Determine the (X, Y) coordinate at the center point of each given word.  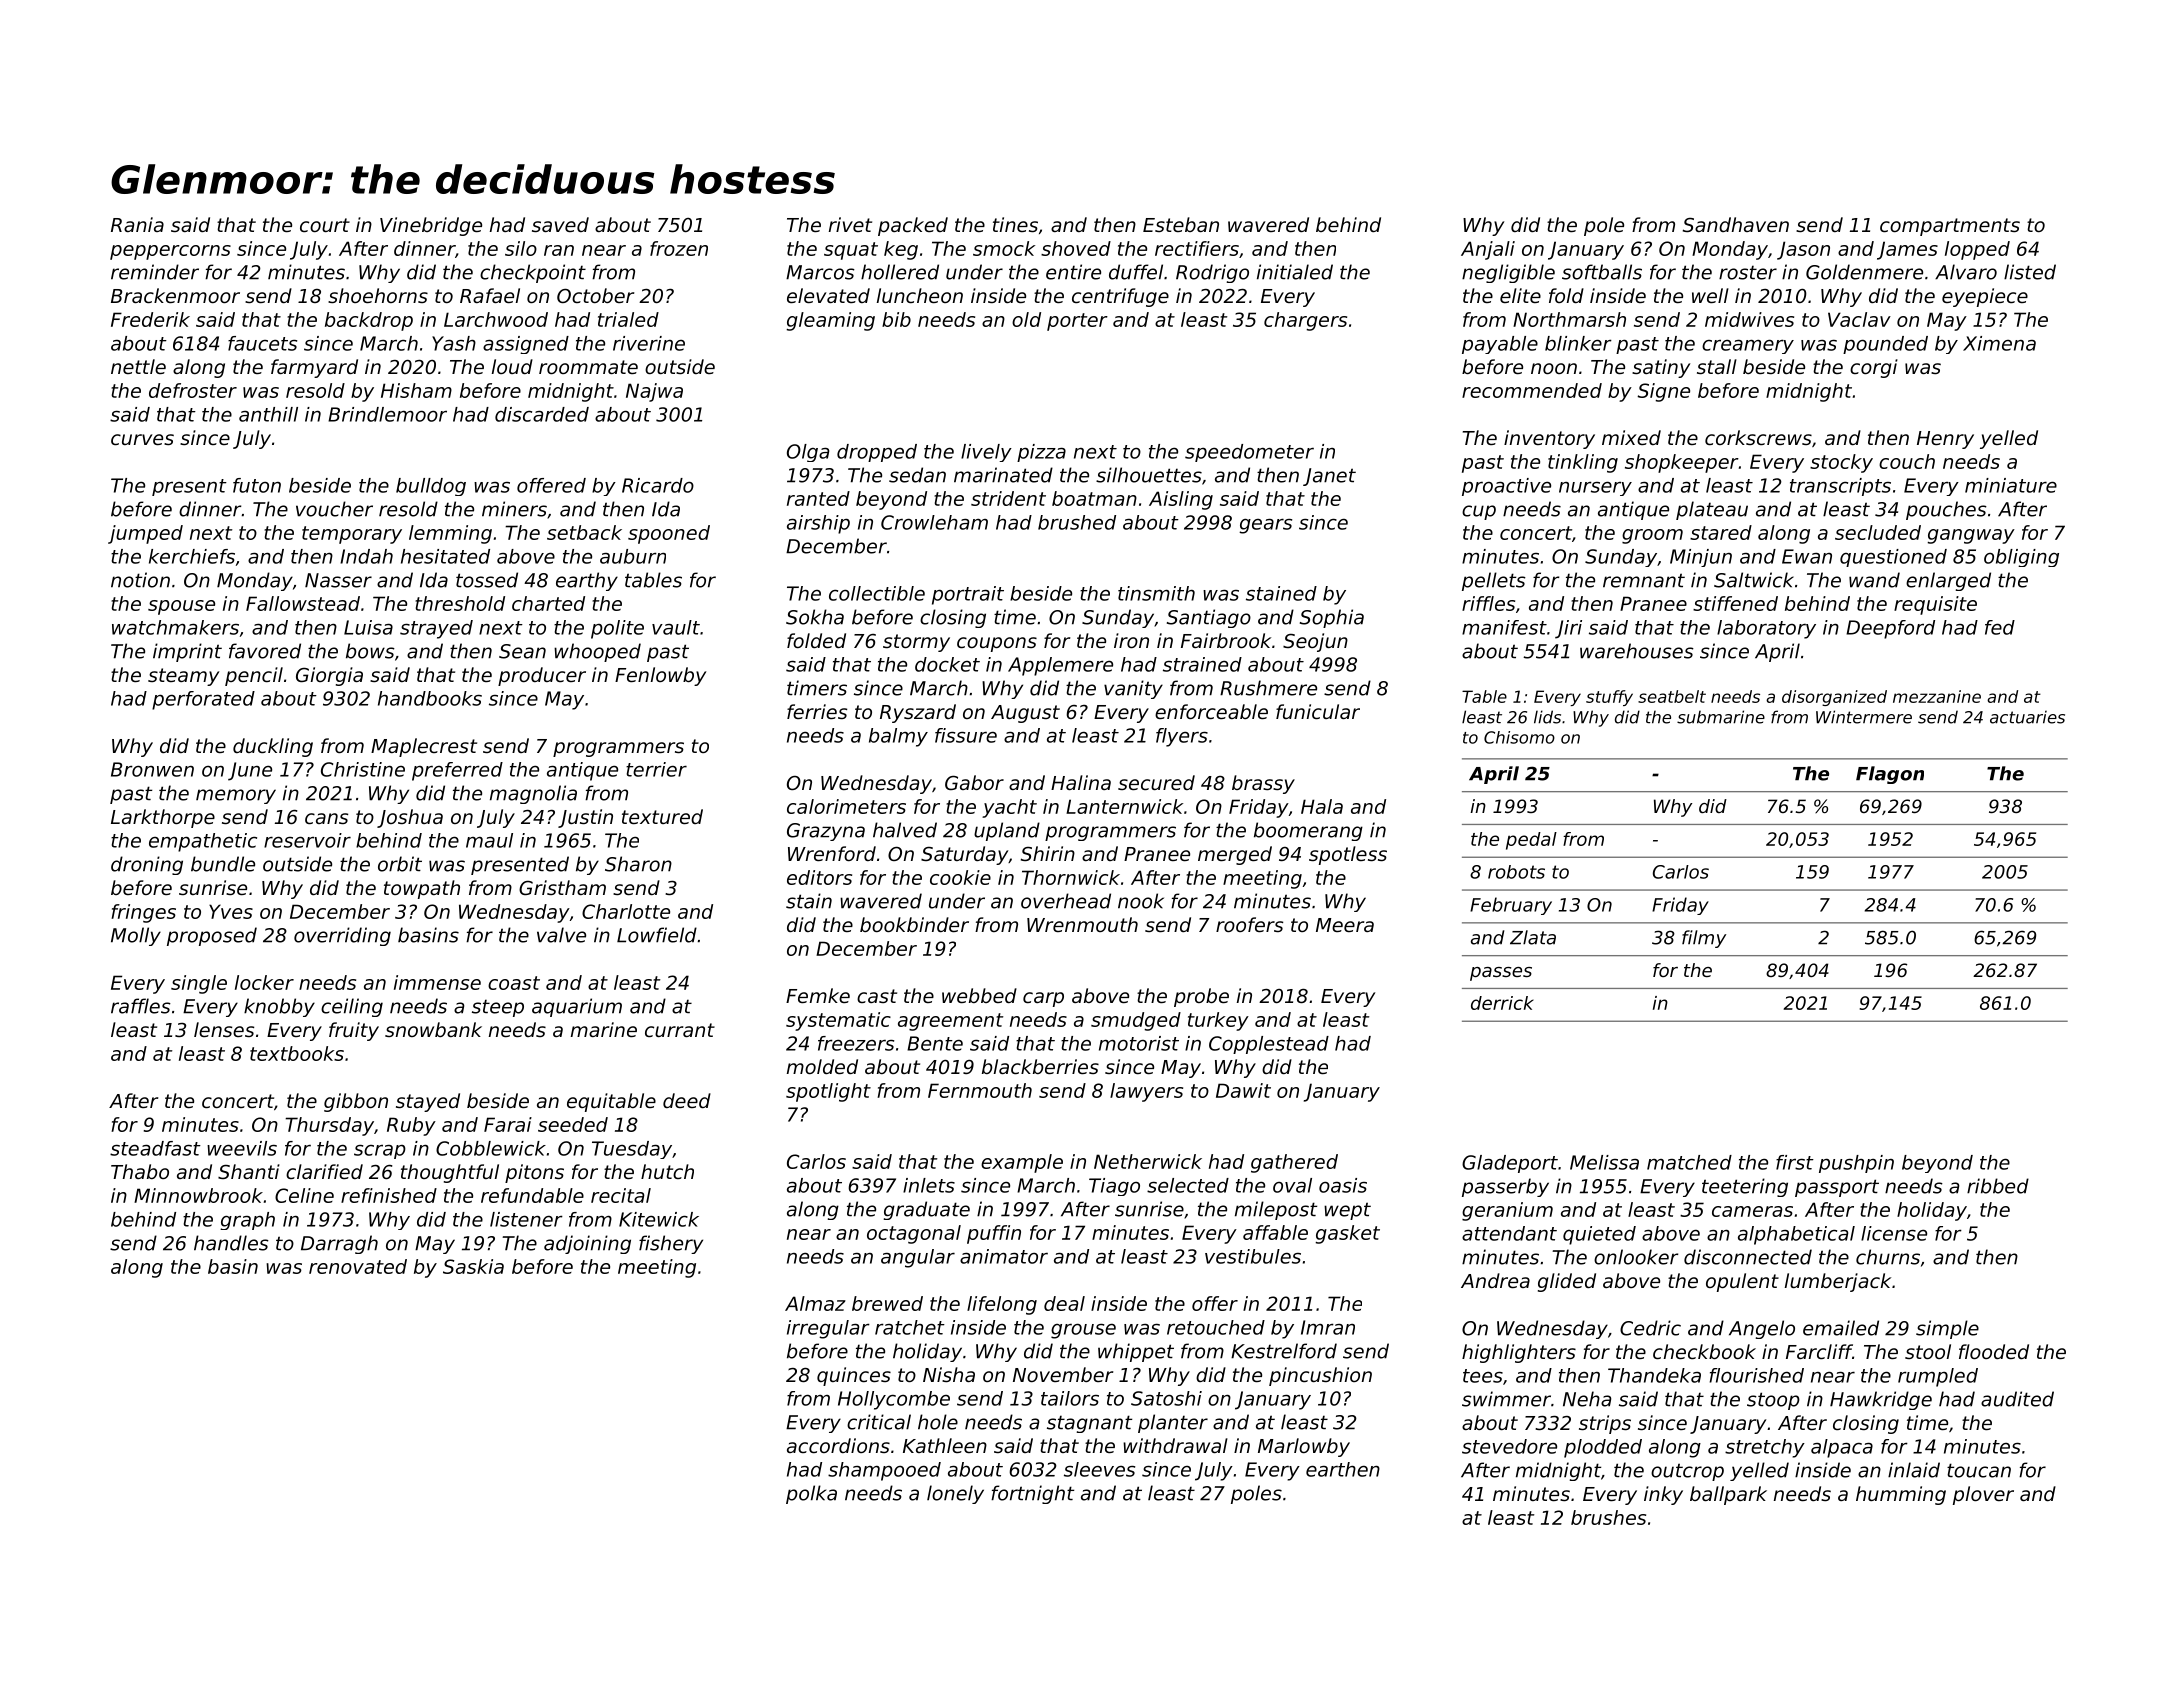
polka (811, 1494)
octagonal (914, 1234)
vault (676, 627)
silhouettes (1149, 475)
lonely (955, 1494)
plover (1983, 1495)
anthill (268, 414)
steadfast (155, 1148)
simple (1947, 1329)
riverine (649, 343)
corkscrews (1758, 437)
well (1710, 295)
